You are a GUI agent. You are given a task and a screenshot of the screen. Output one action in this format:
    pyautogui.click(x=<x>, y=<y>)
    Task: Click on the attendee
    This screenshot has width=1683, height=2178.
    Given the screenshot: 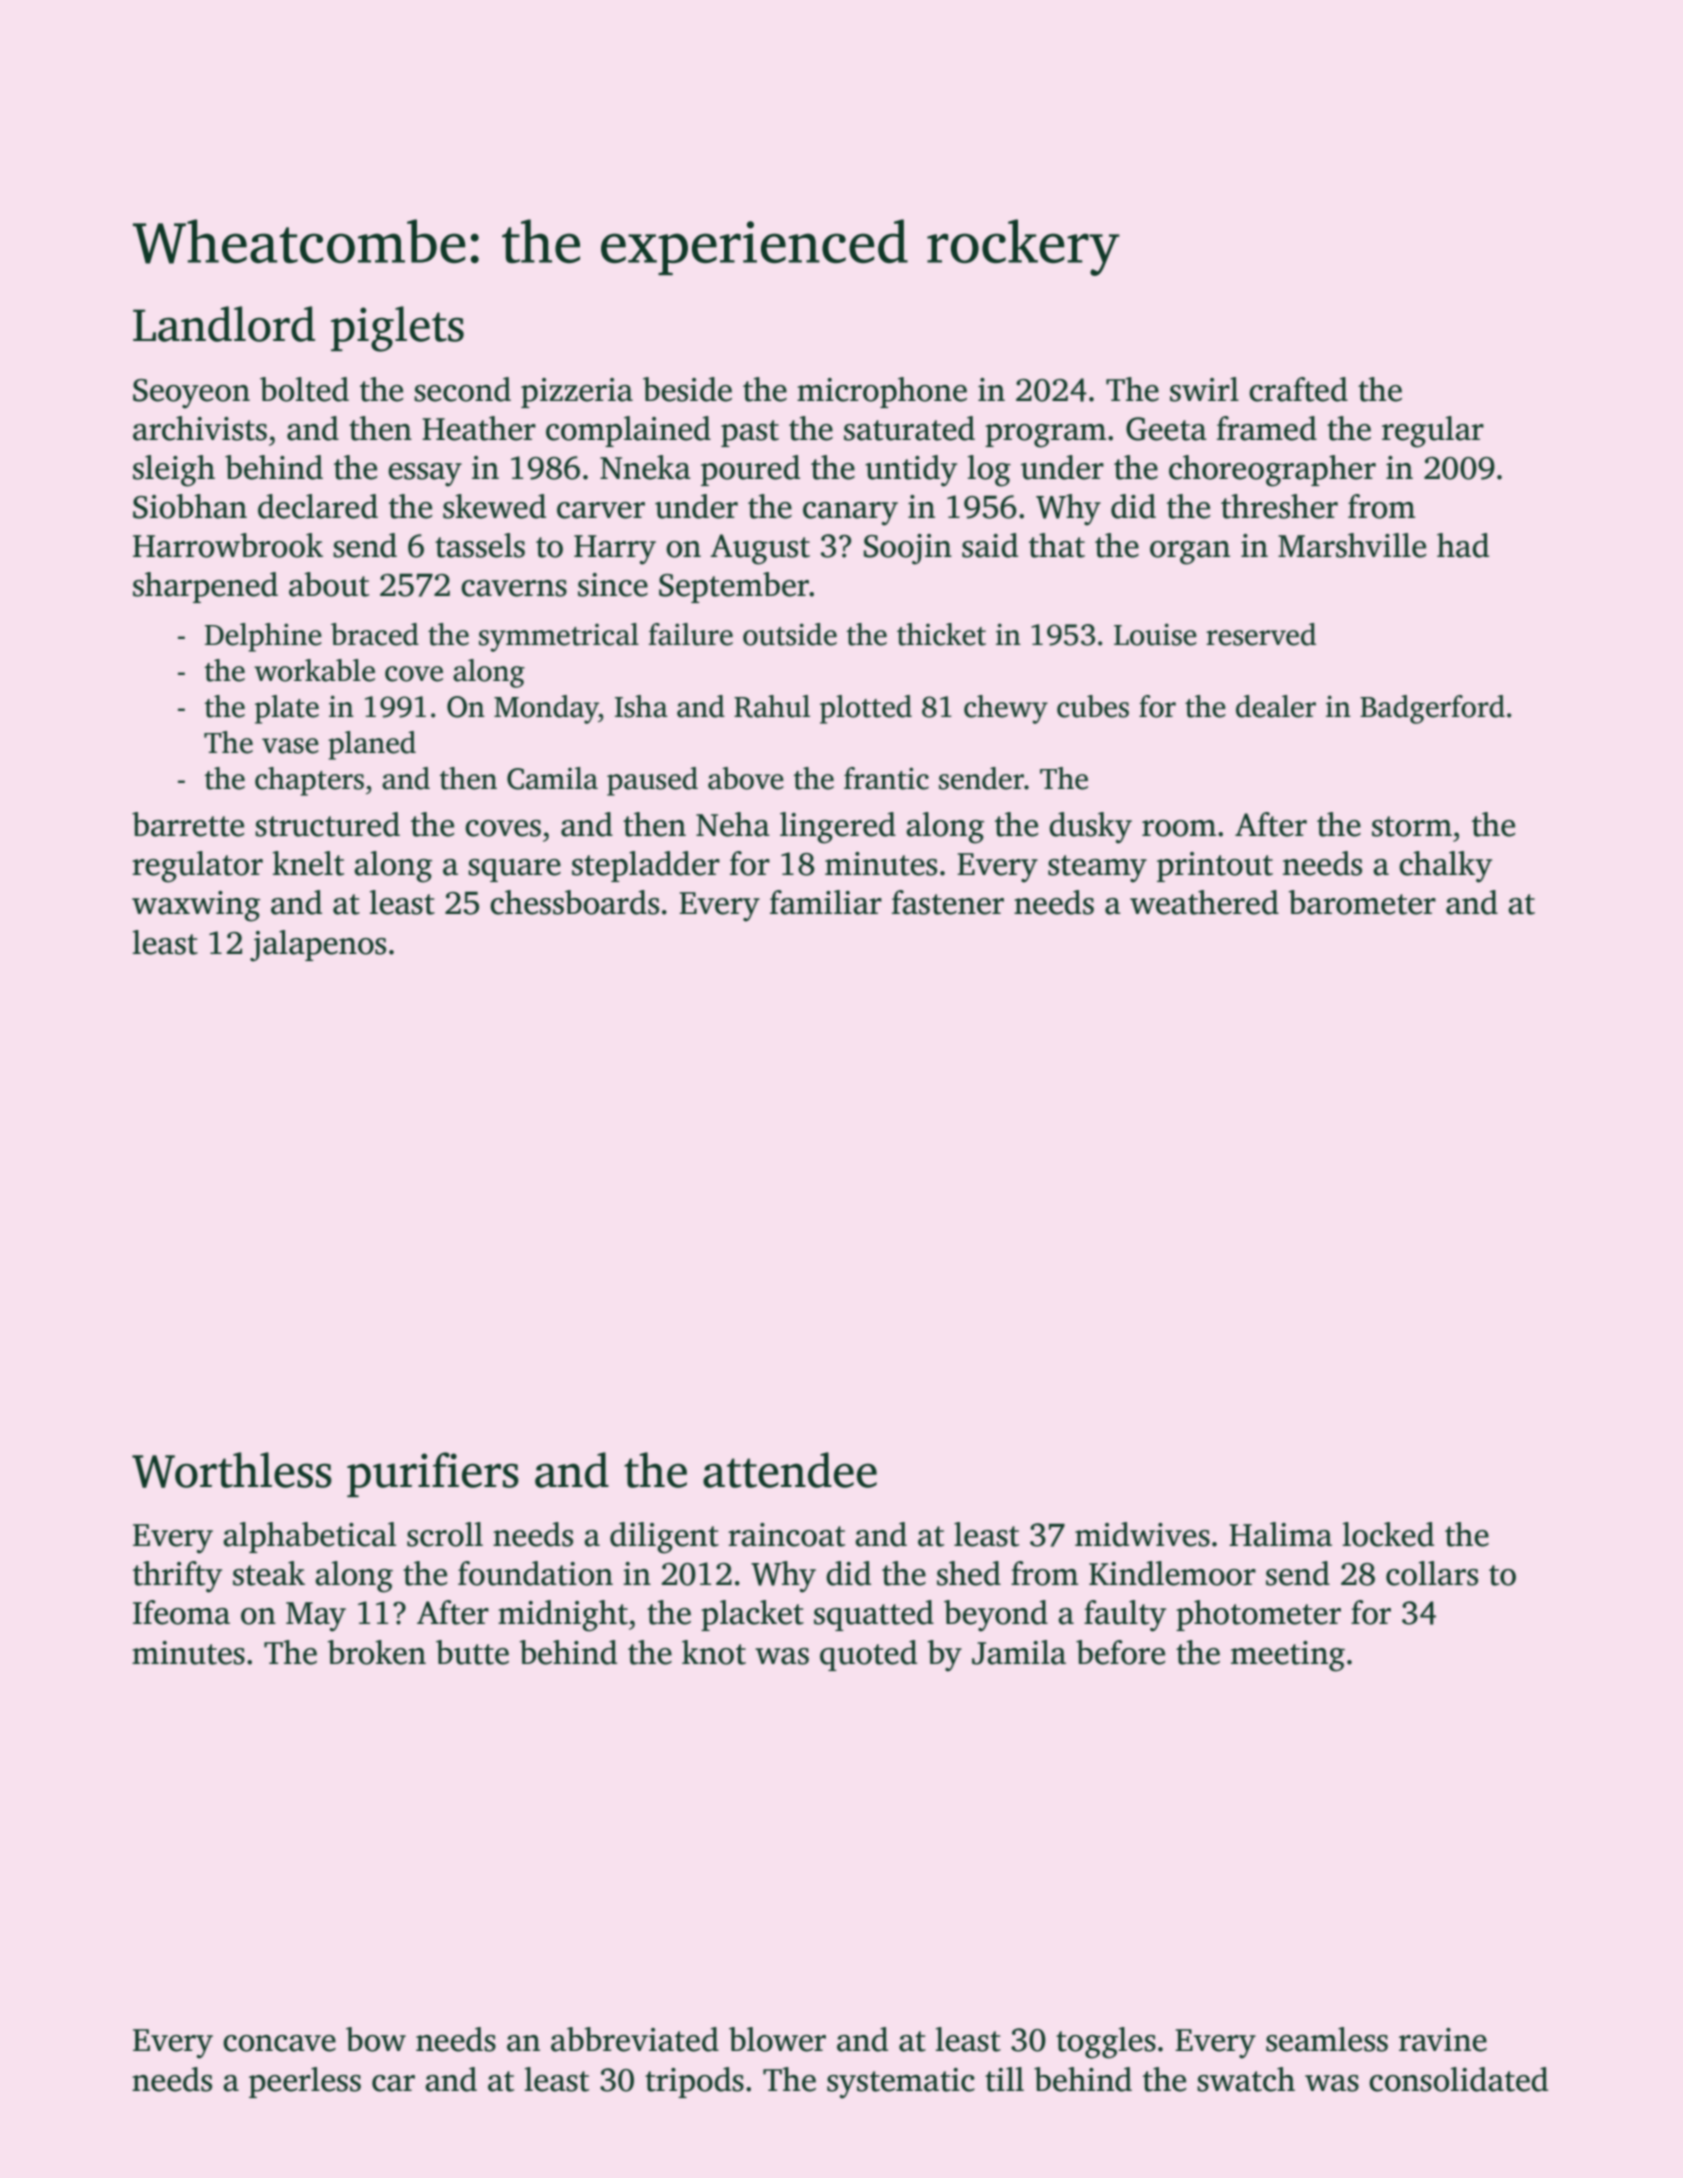 What is the action you would take?
    pyautogui.click(x=790, y=1470)
